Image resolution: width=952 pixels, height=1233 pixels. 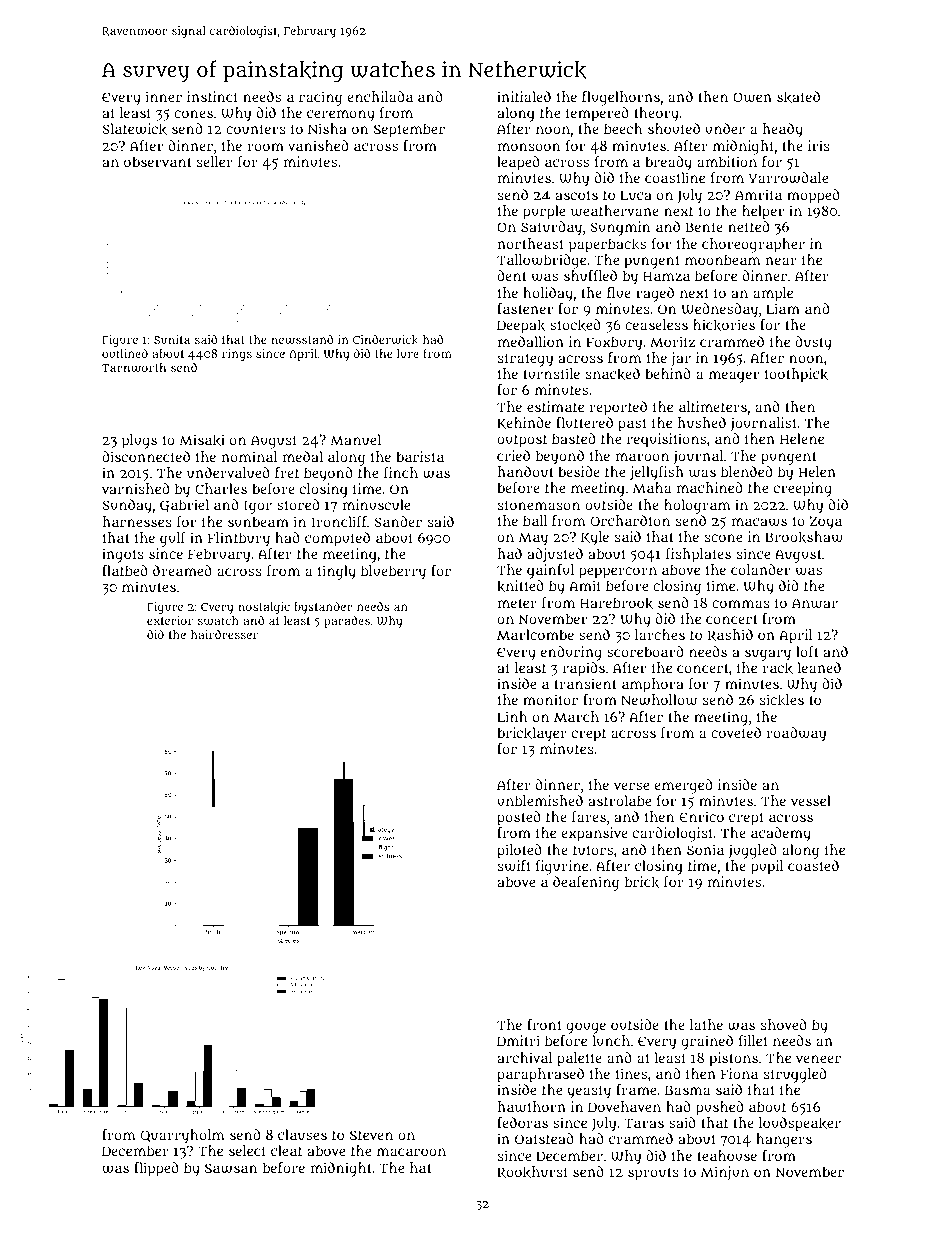 What do you see at coordinates (529, 147) in the image?
I see `monsoon` at bounding box center [529, 147].
